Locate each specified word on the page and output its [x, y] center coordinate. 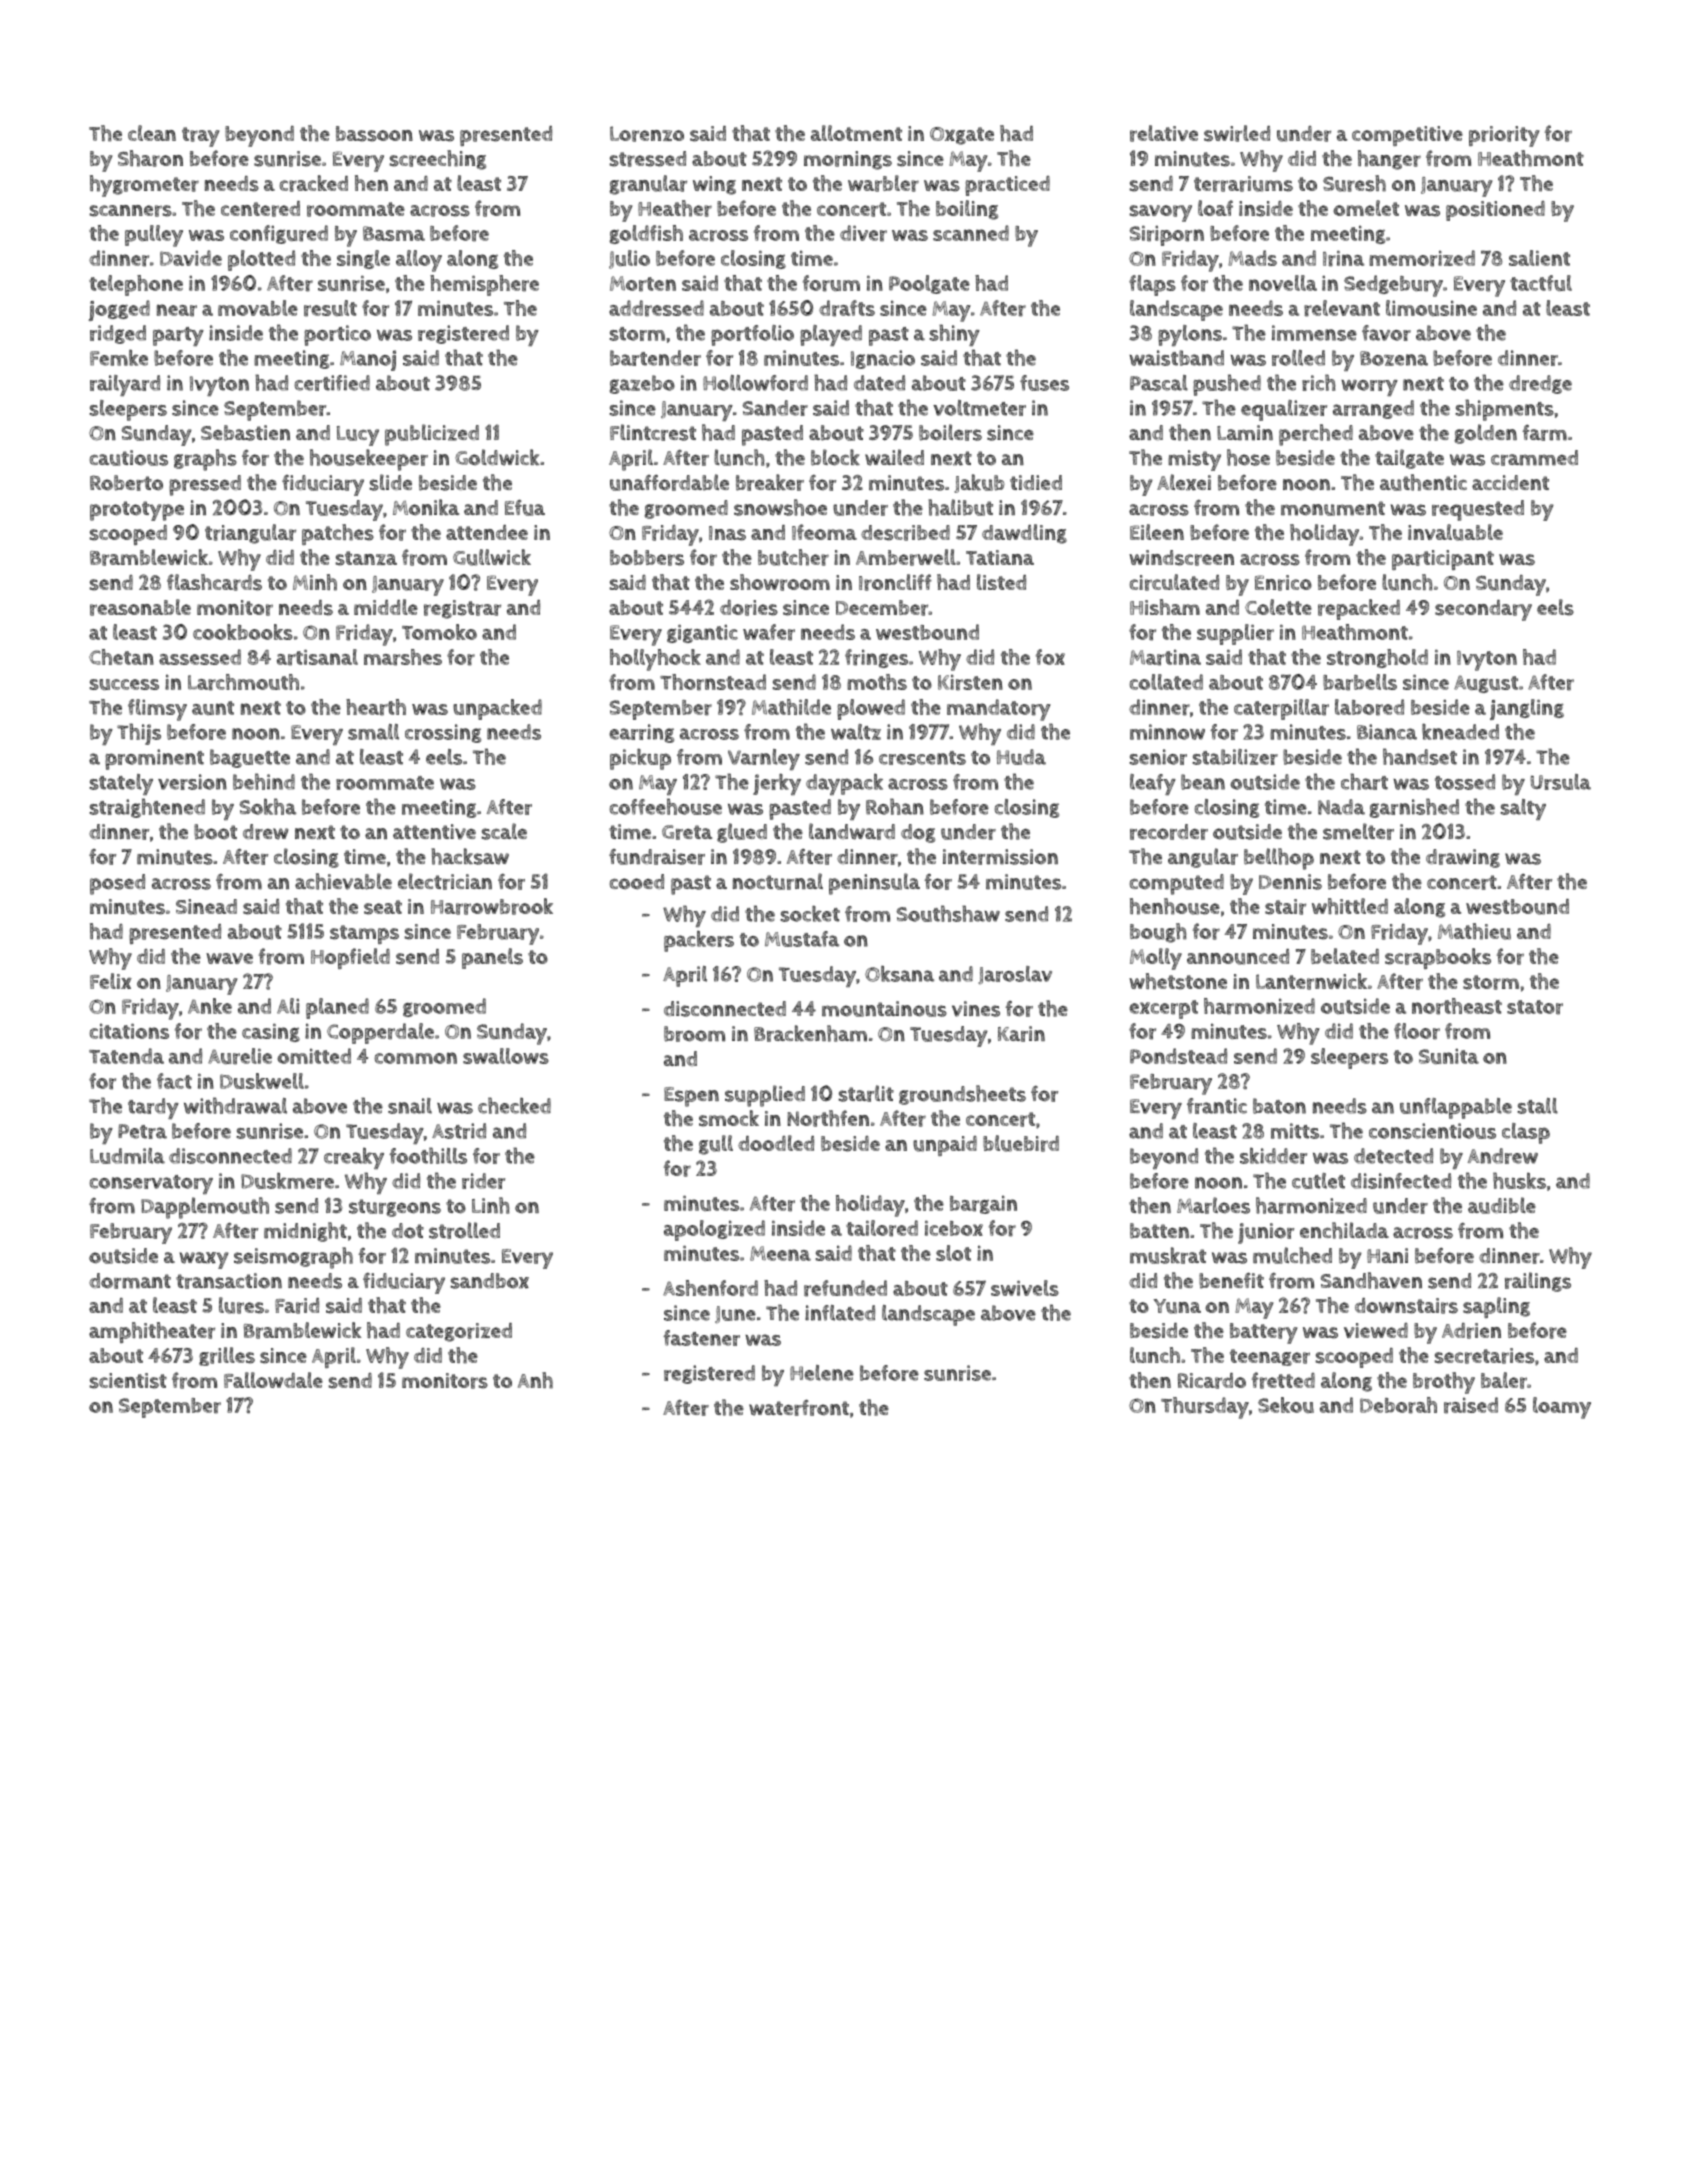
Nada [1341, 807]
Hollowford [755, 383]
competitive [1407, 136]
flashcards [214, 582]
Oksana [899, 974]
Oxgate [962, 136]
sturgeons [395, 1208]
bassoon [374, 134]
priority [1504, 136]
